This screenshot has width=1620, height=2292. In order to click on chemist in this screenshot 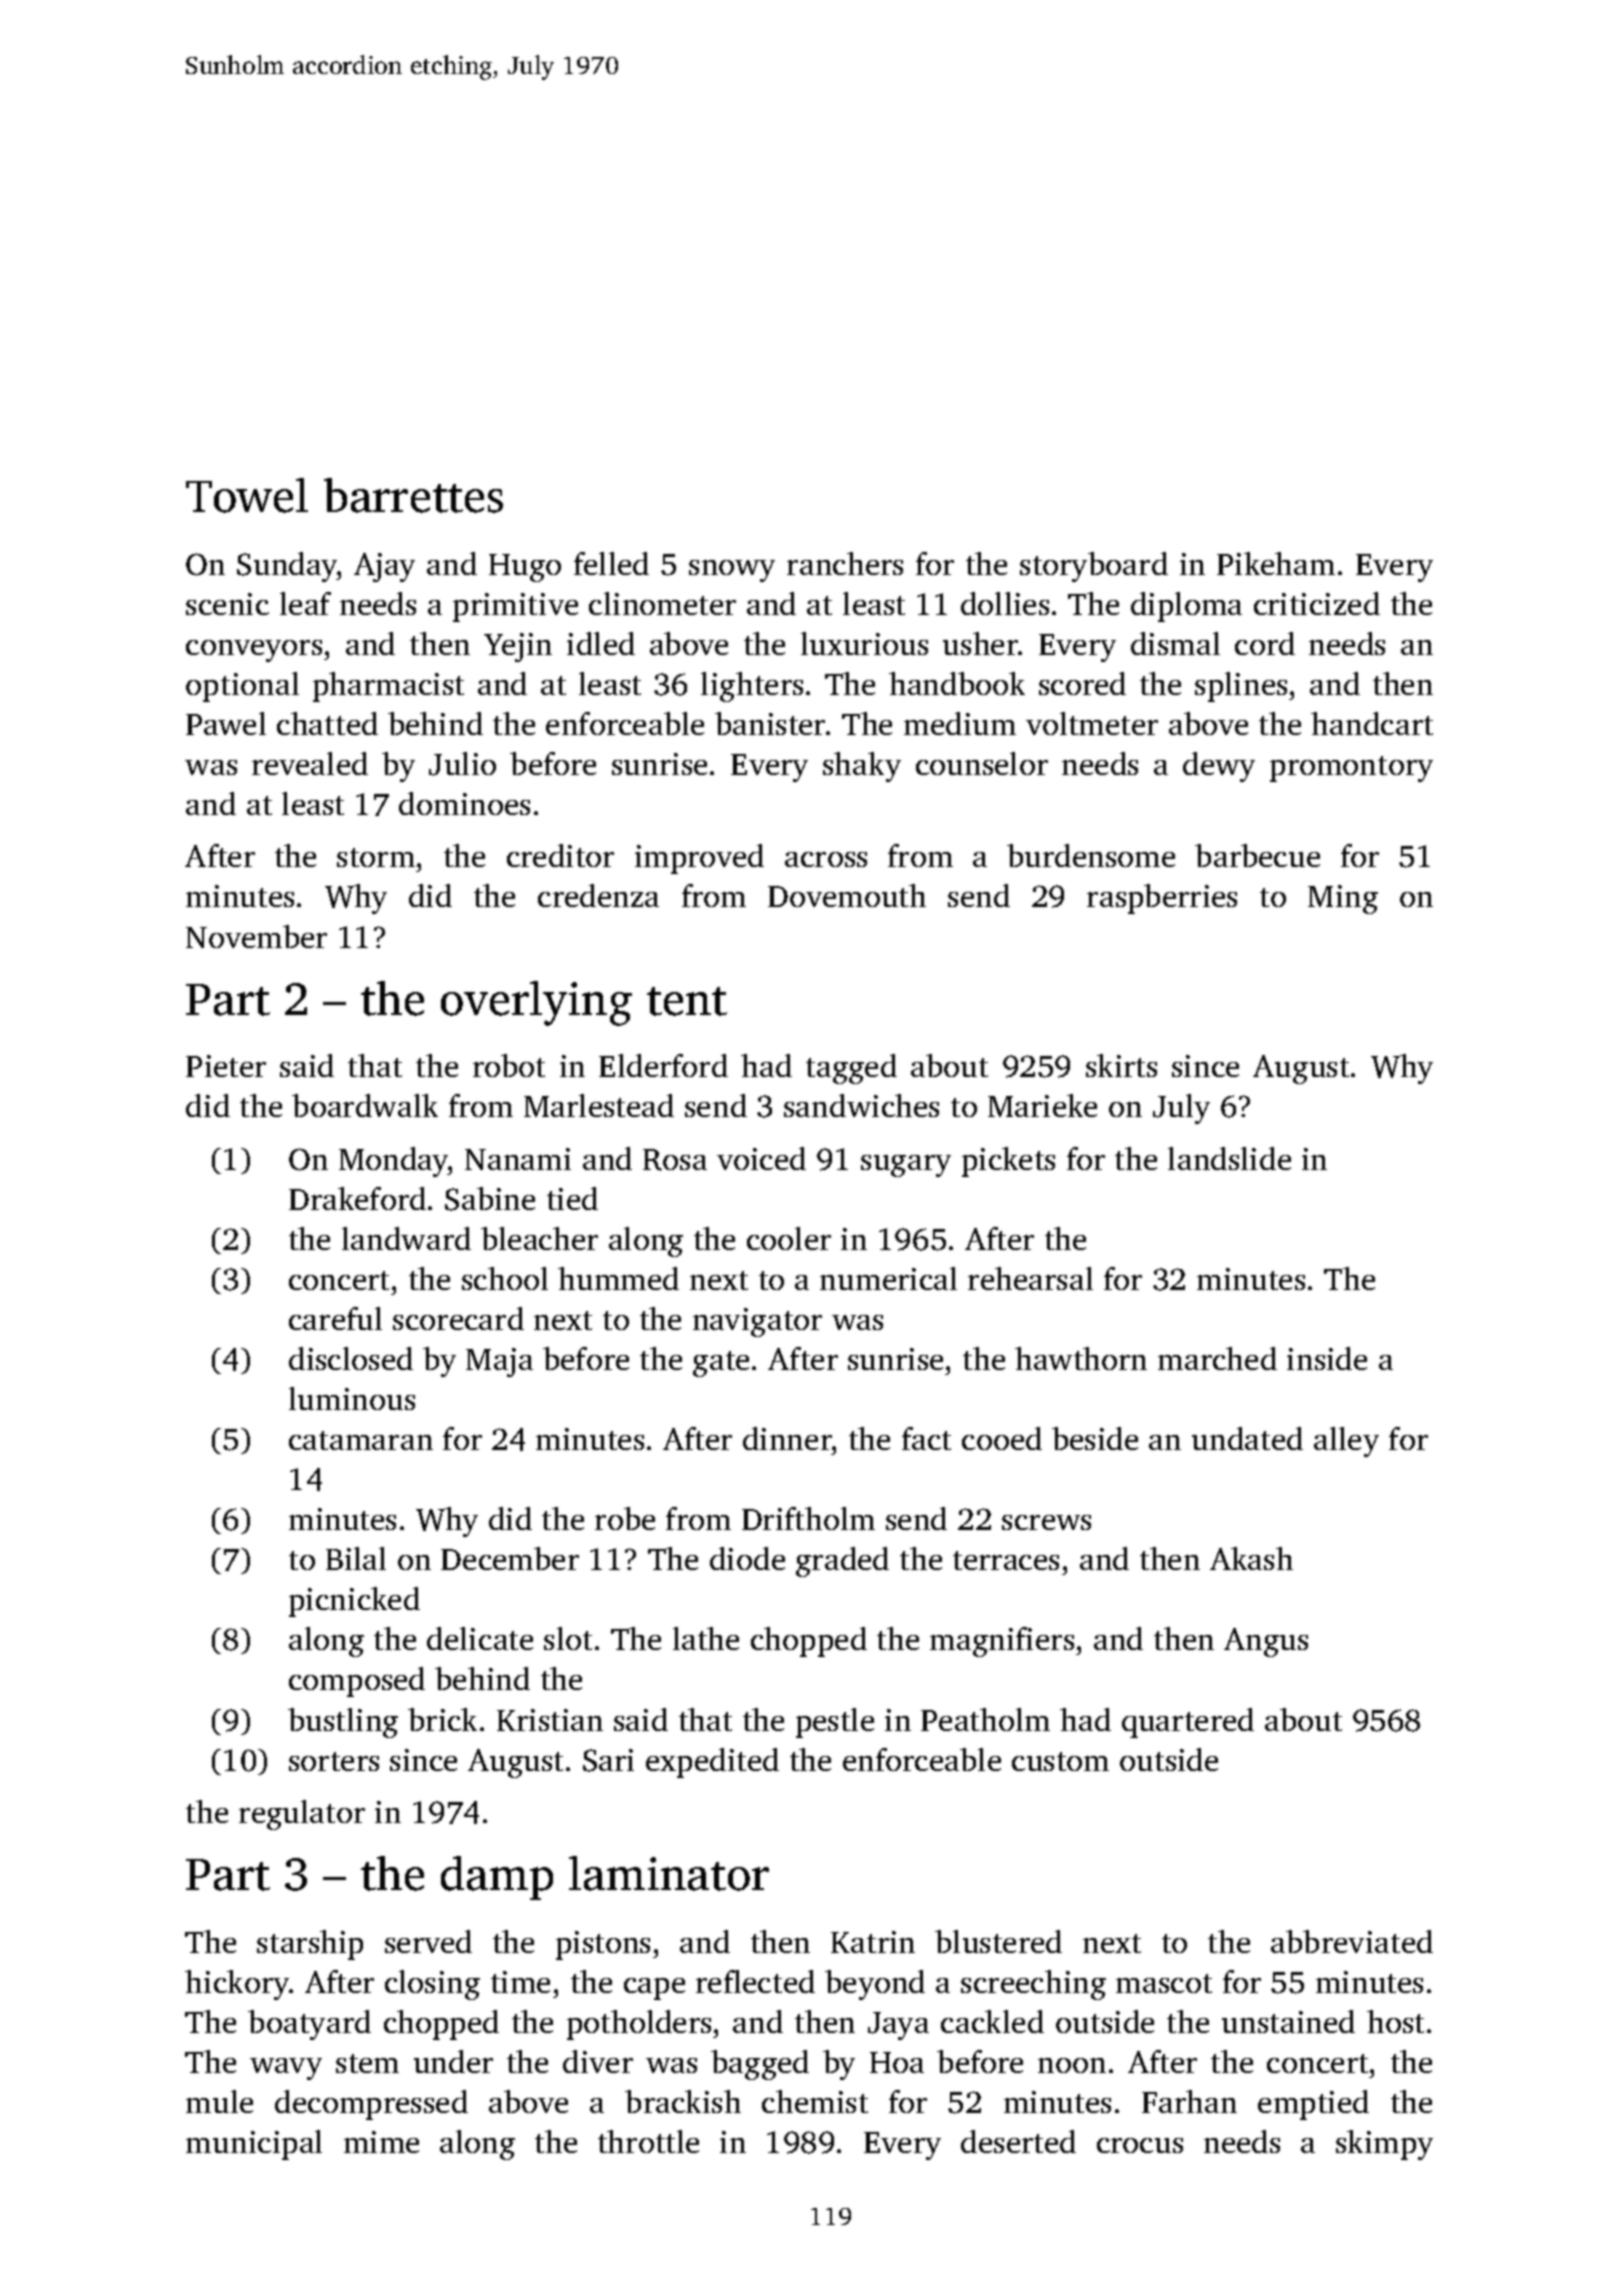, I will do `click(815, 2101)`.
